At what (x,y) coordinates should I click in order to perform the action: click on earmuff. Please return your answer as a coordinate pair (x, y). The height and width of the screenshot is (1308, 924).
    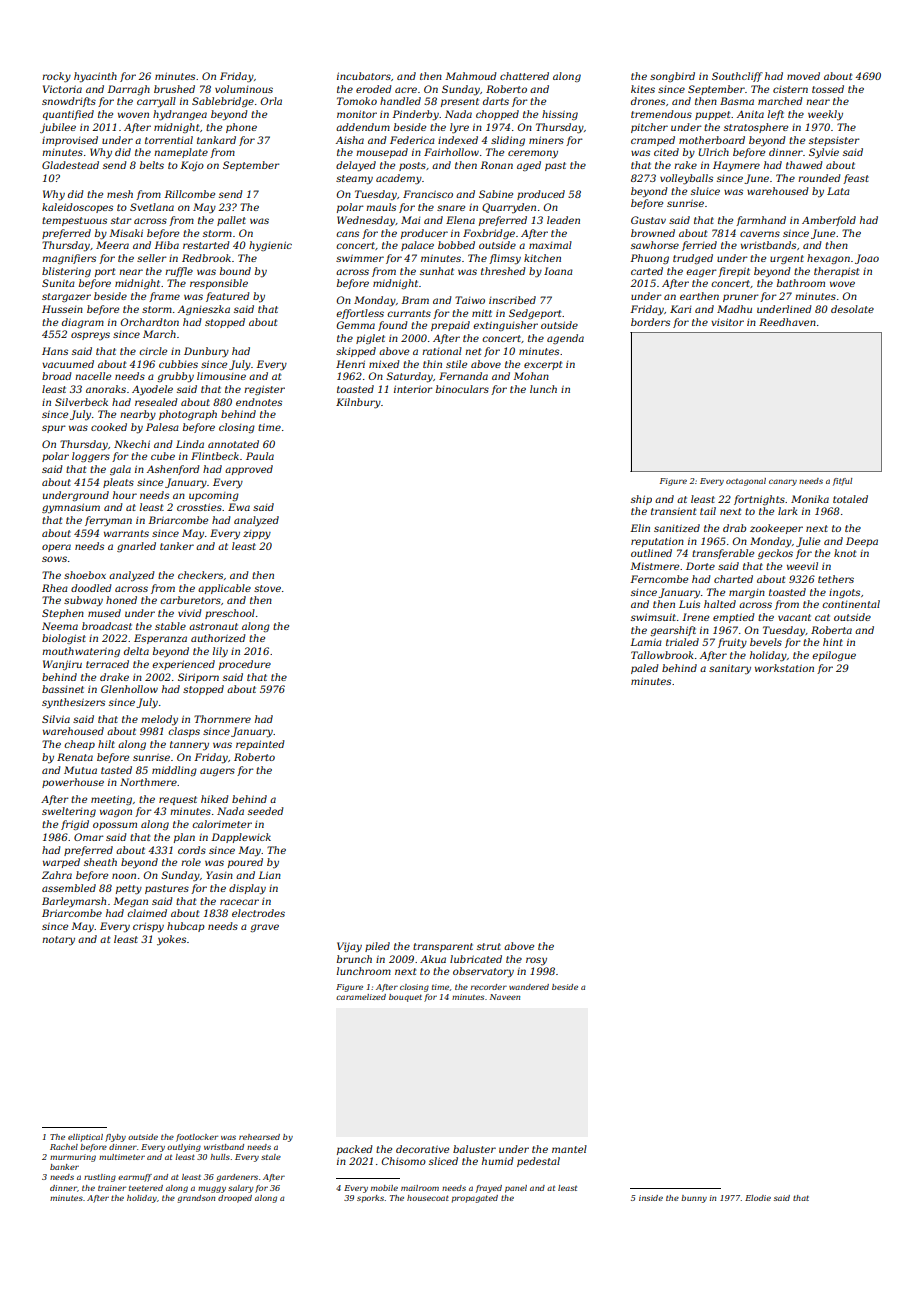
    Looking at the image, I should click on (135, 1178).
